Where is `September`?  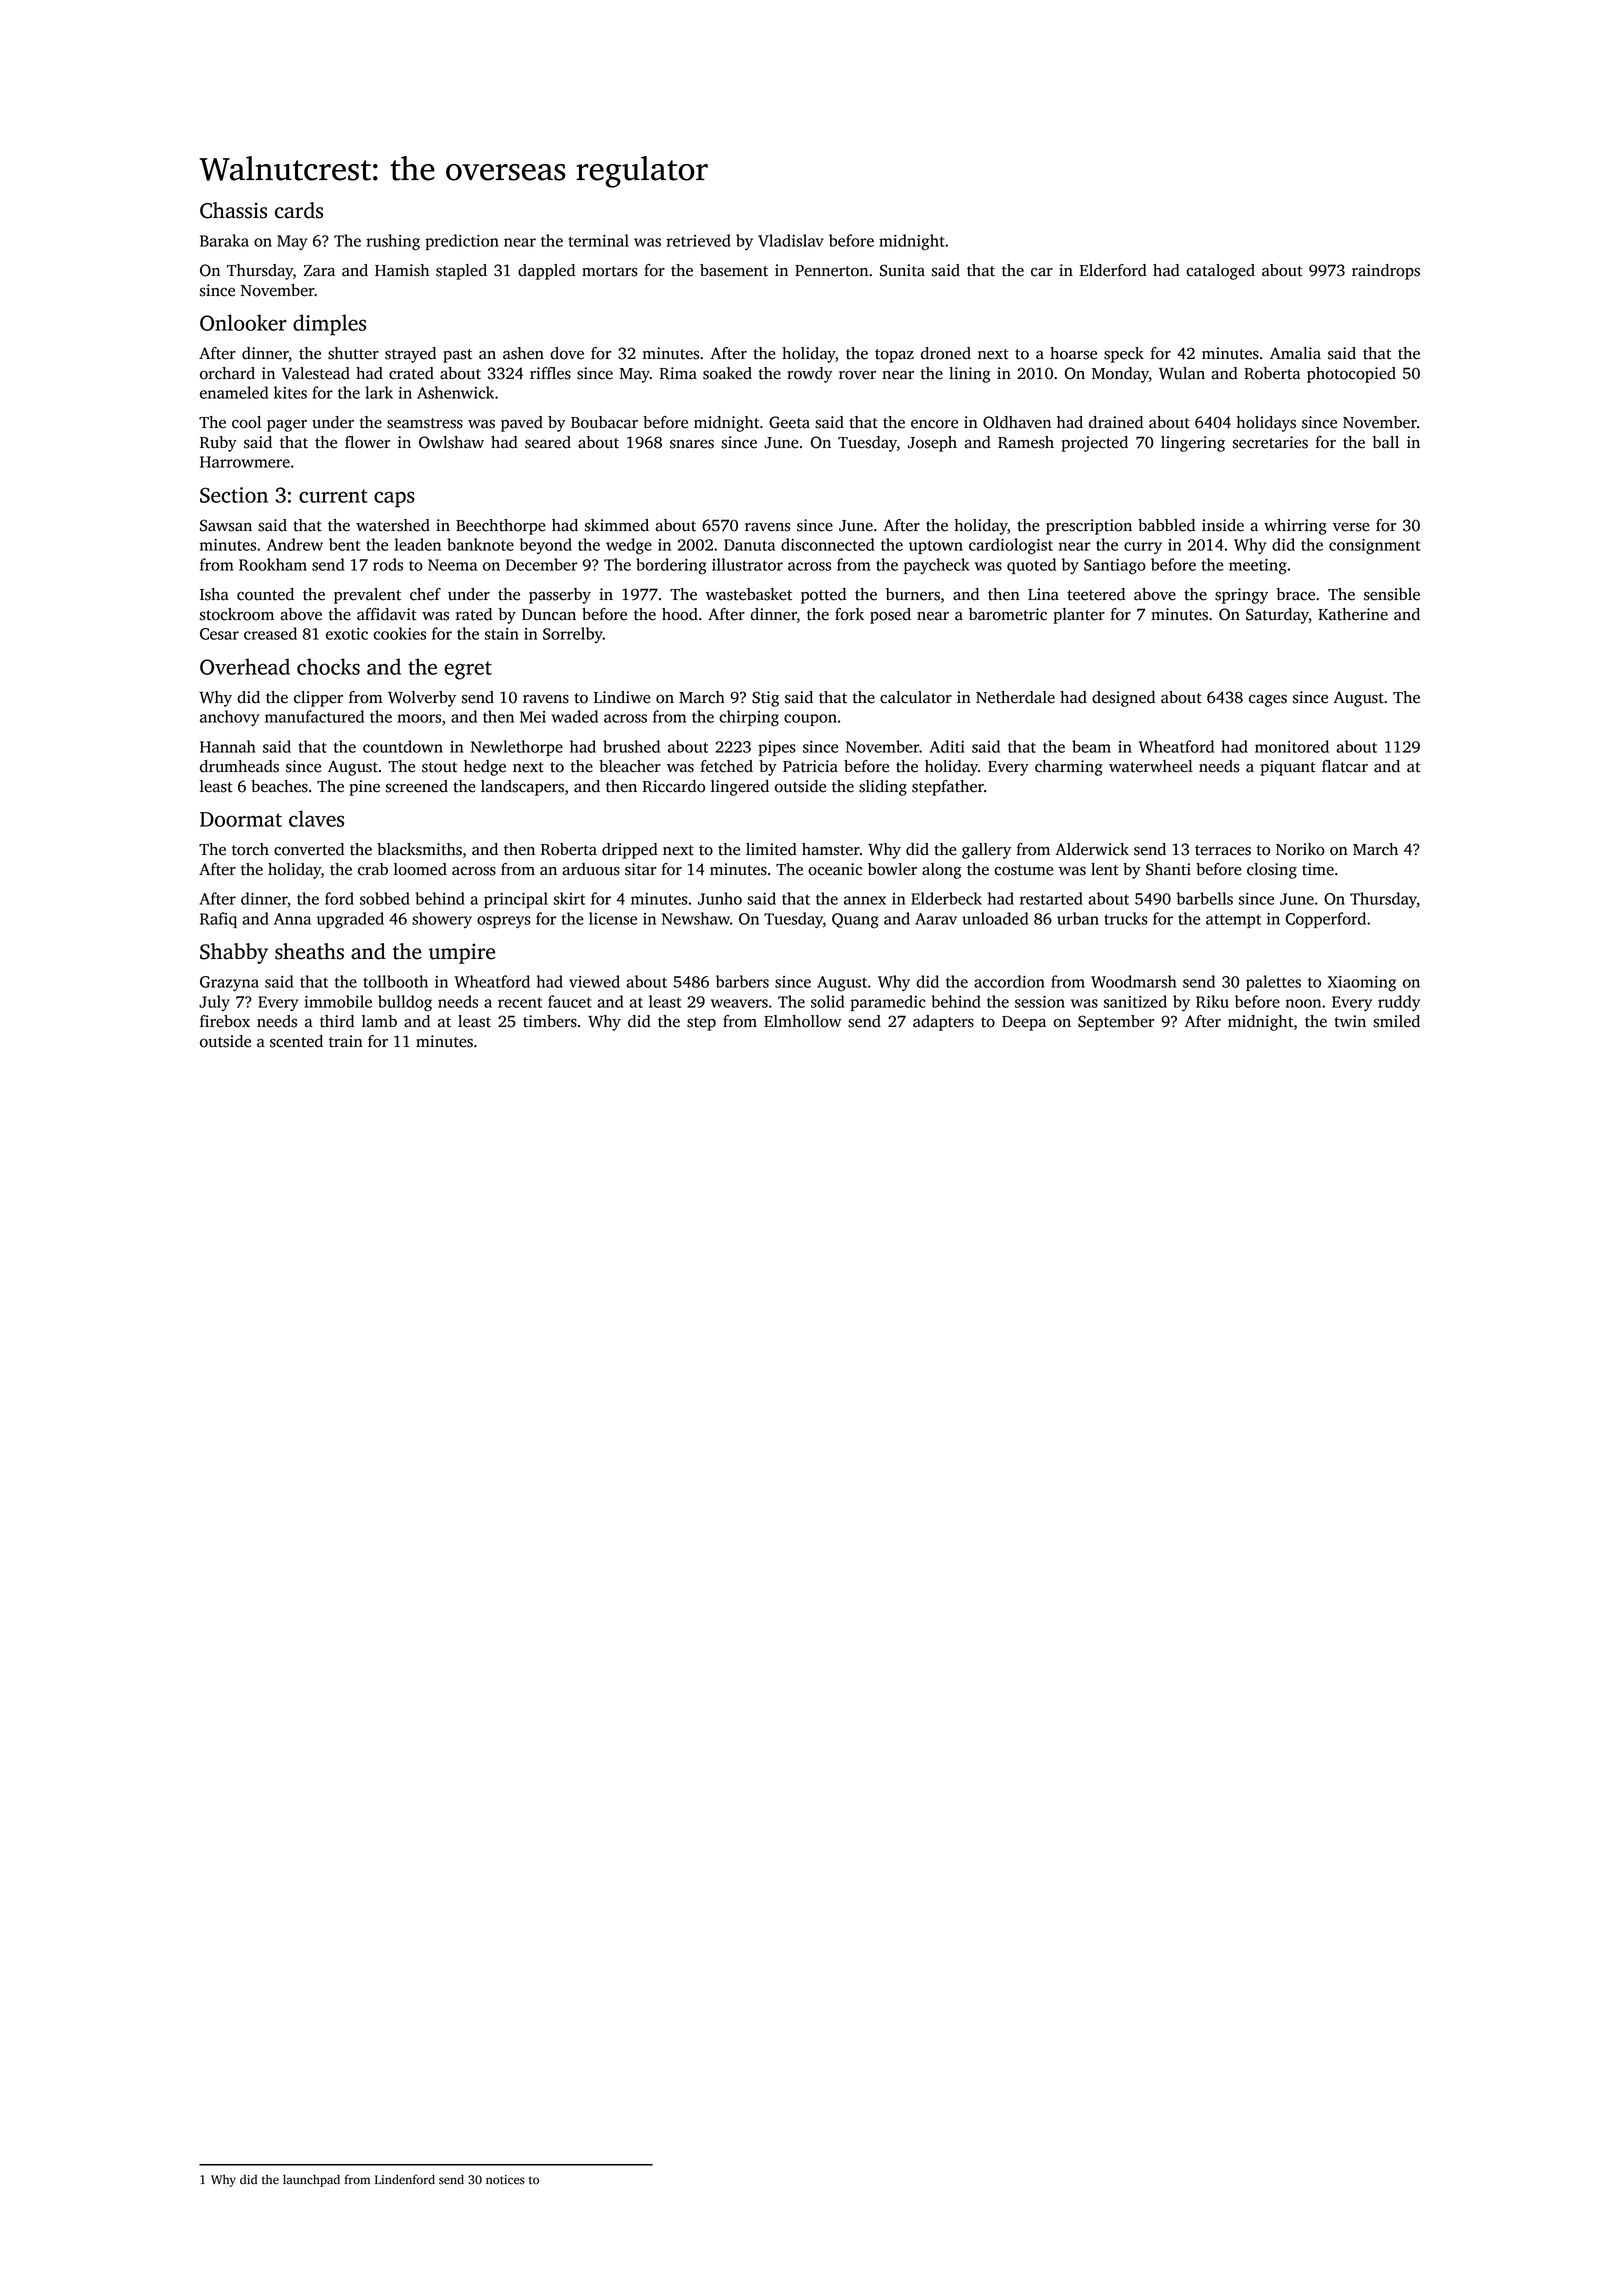
September is located at coordinates (1116, 1023).
